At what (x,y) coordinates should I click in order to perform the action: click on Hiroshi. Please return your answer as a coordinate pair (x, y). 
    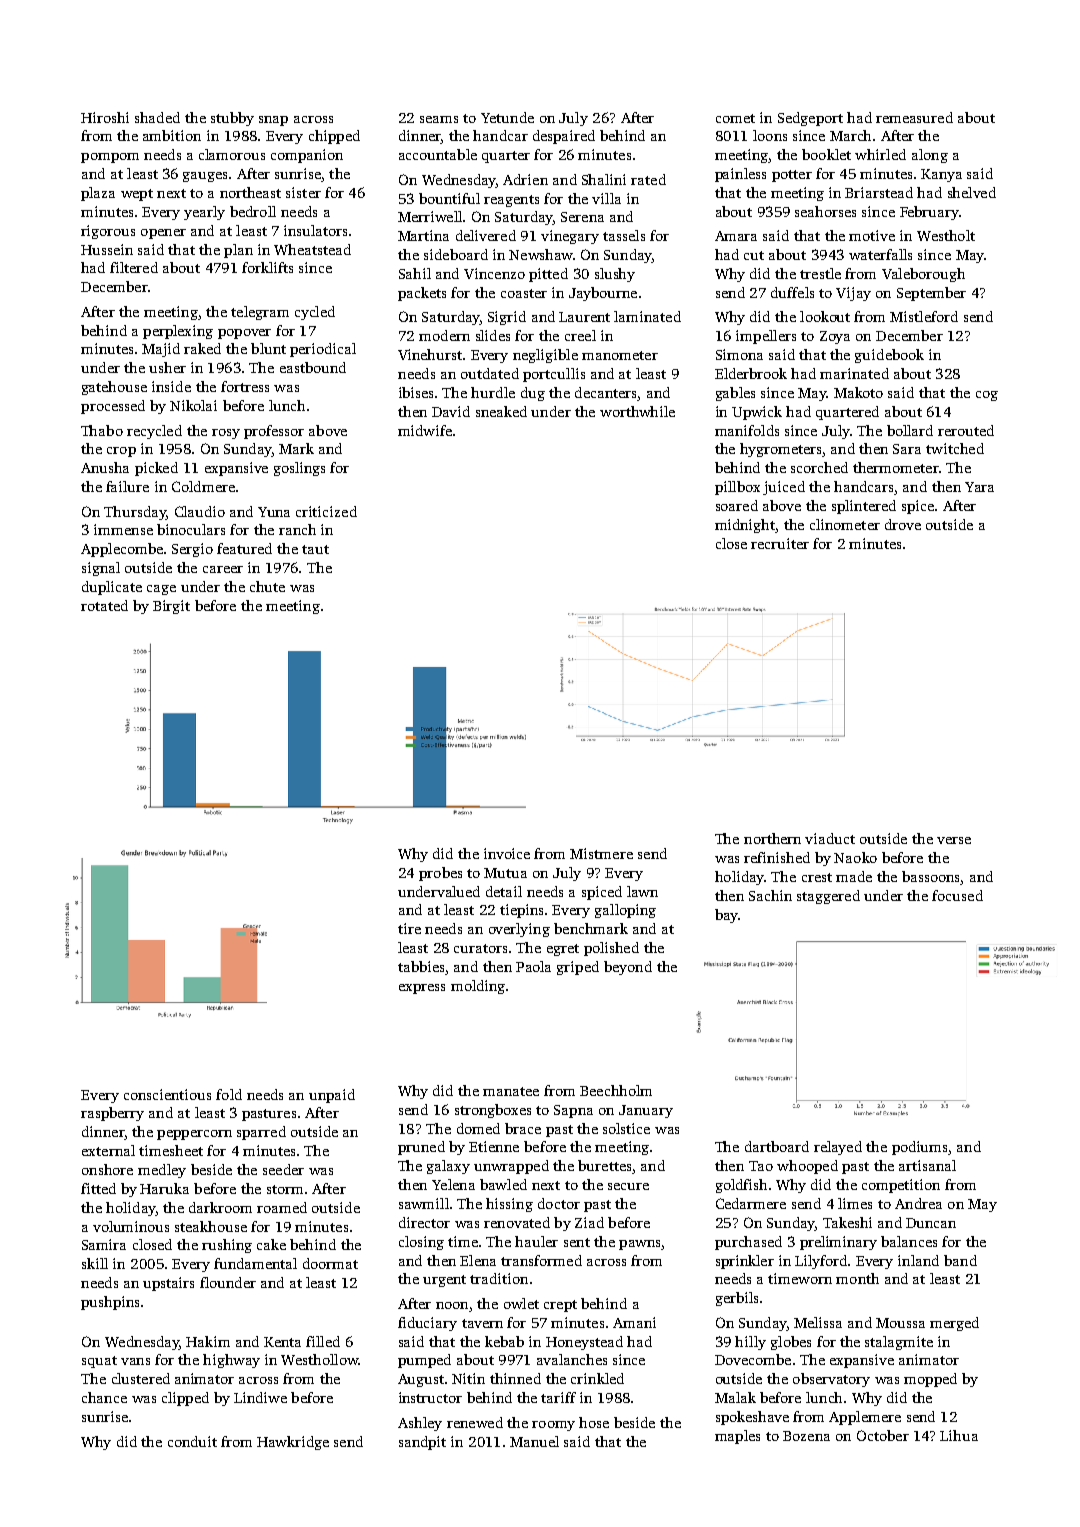
    Looking at the image, I should click on (105, 117).
